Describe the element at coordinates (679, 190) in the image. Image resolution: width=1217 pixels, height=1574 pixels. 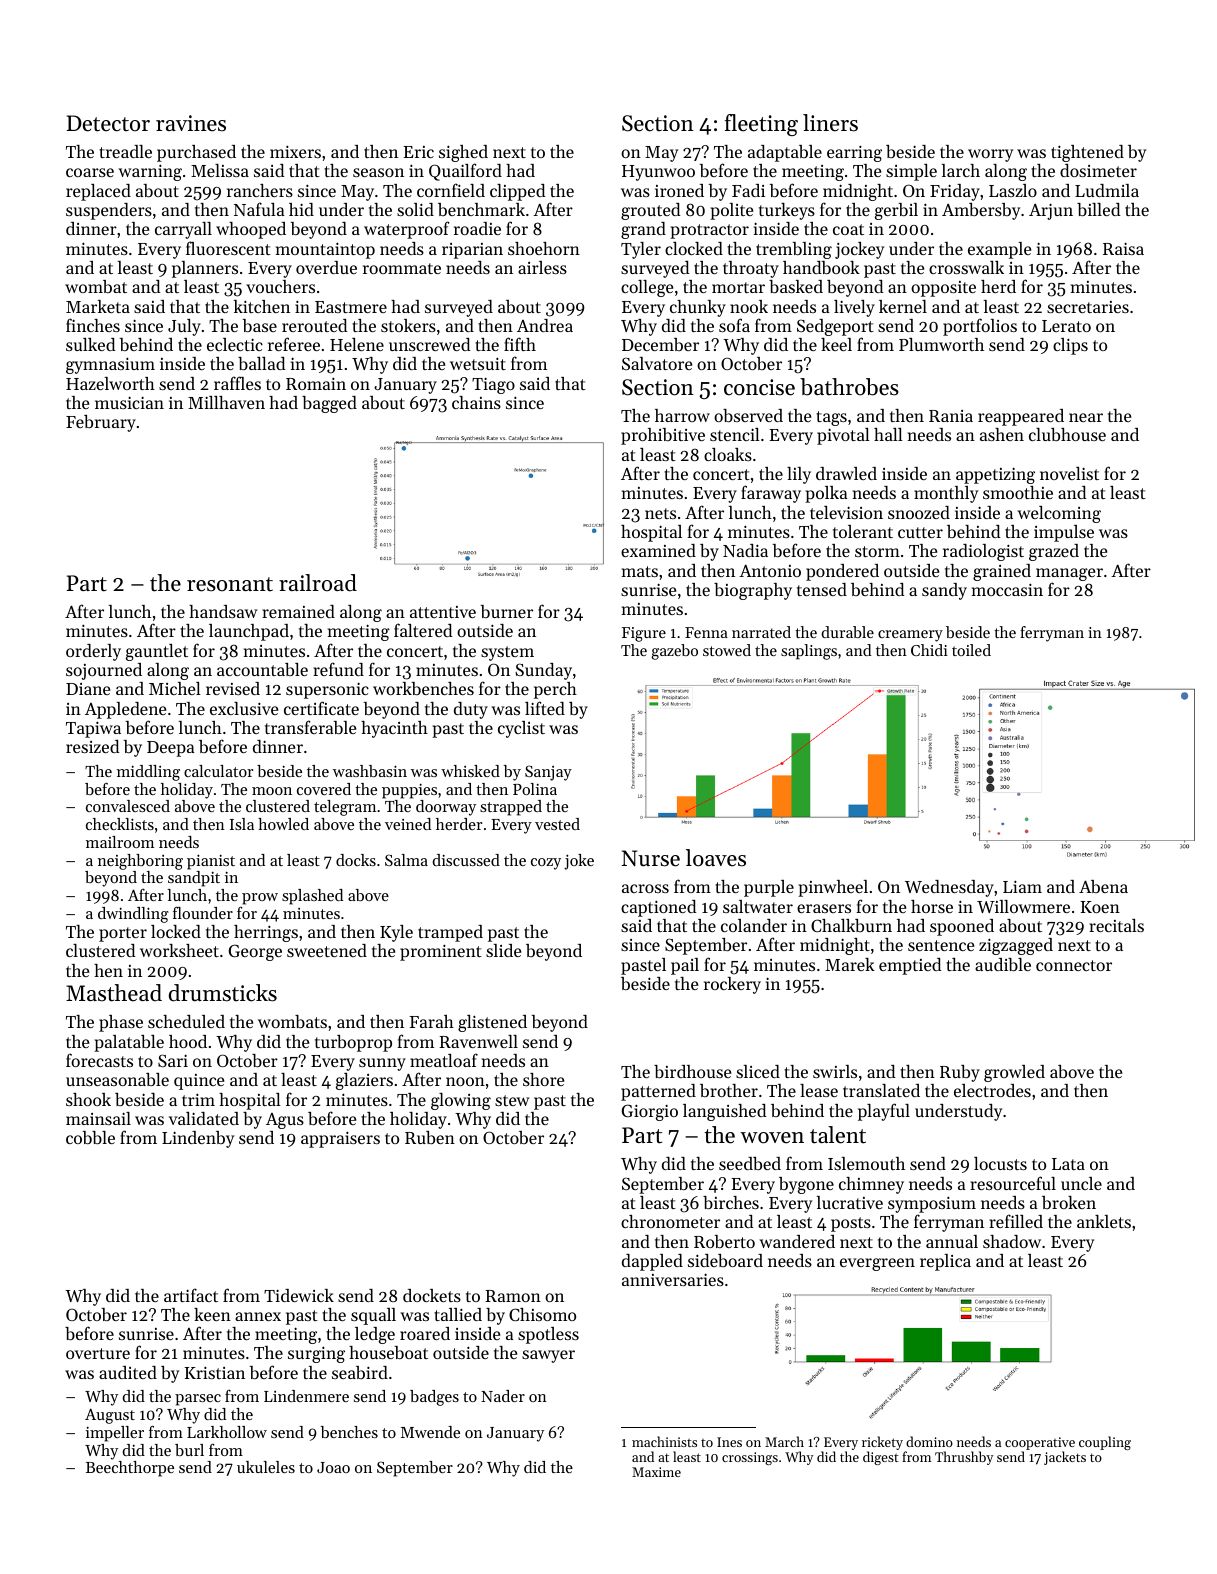
I see `ironed` at that location.
